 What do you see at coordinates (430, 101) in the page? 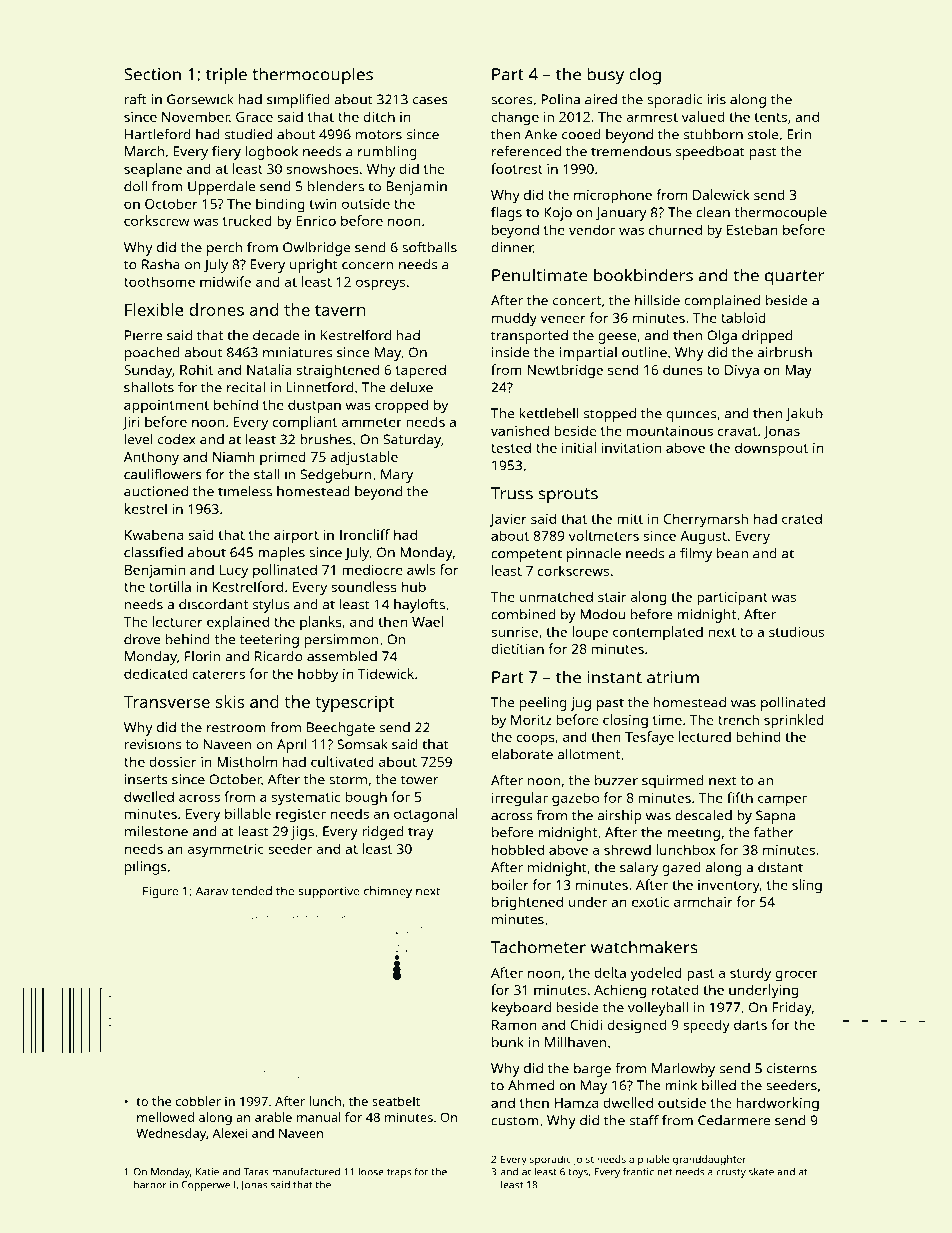
I see `cases` at bounding box center [430, 101].
